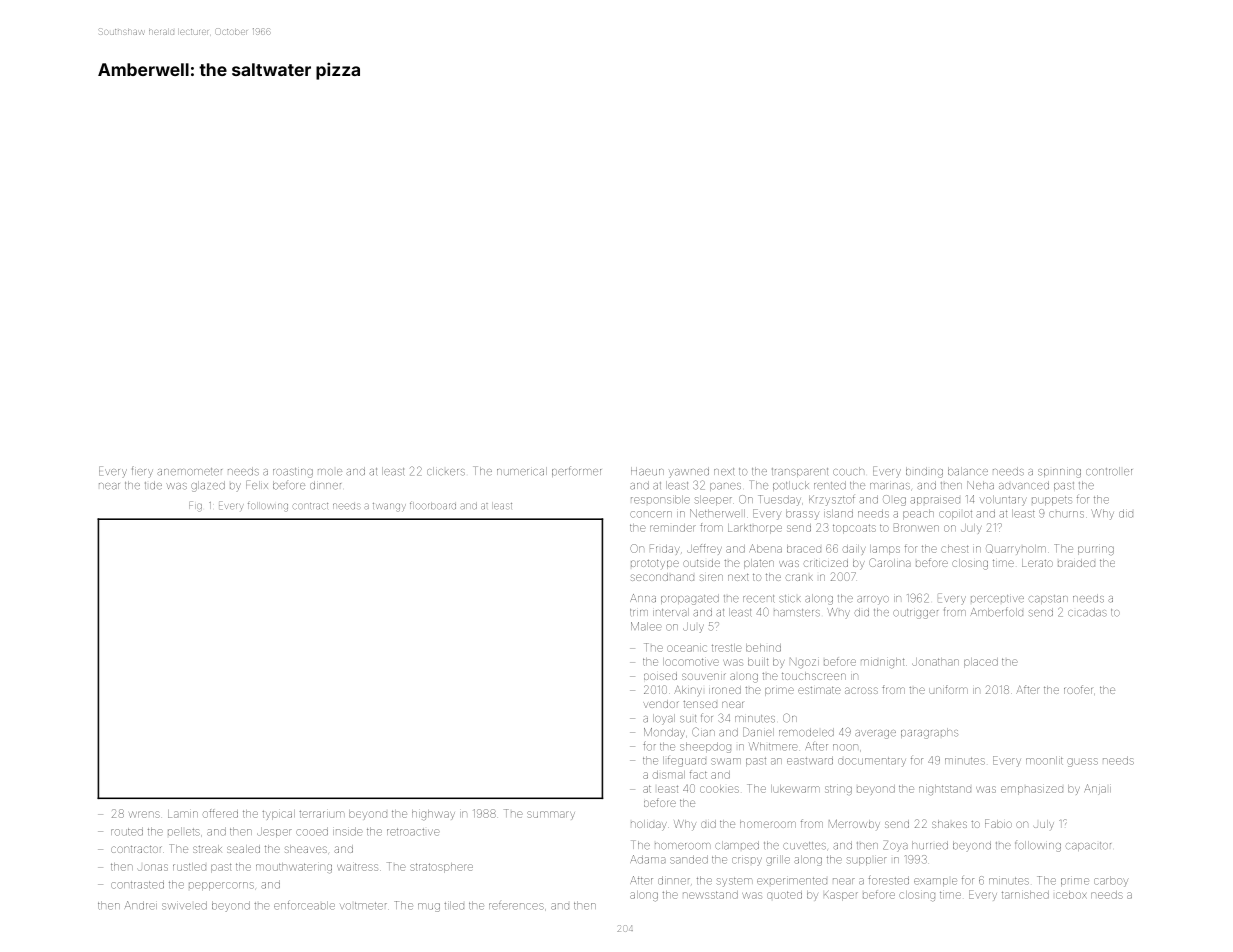 The width and height of the screenshot is (1233, 952). I want to click on numerical, so click(522, 471).
